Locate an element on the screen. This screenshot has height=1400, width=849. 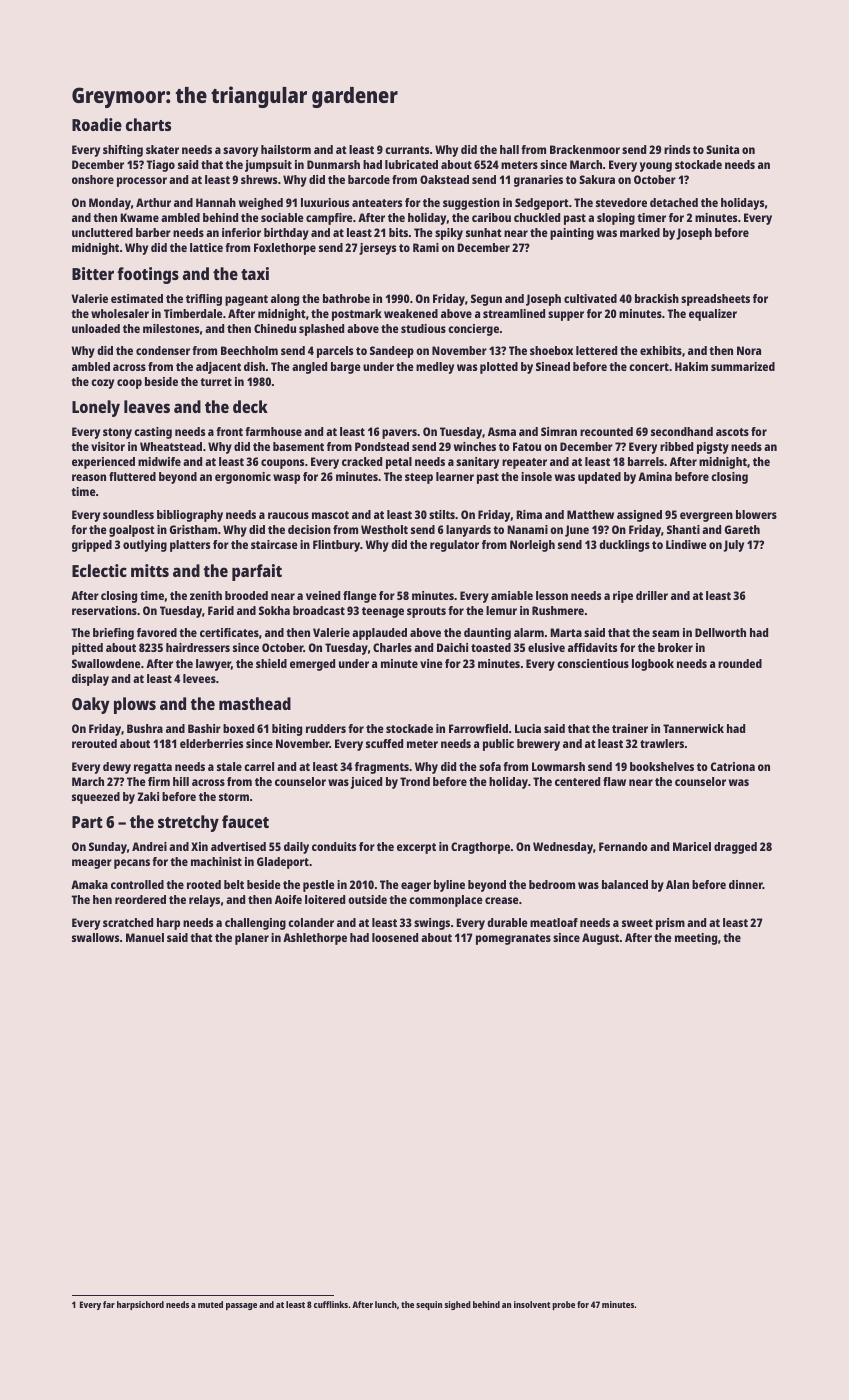
relays is located at coordinates (204, 901).
